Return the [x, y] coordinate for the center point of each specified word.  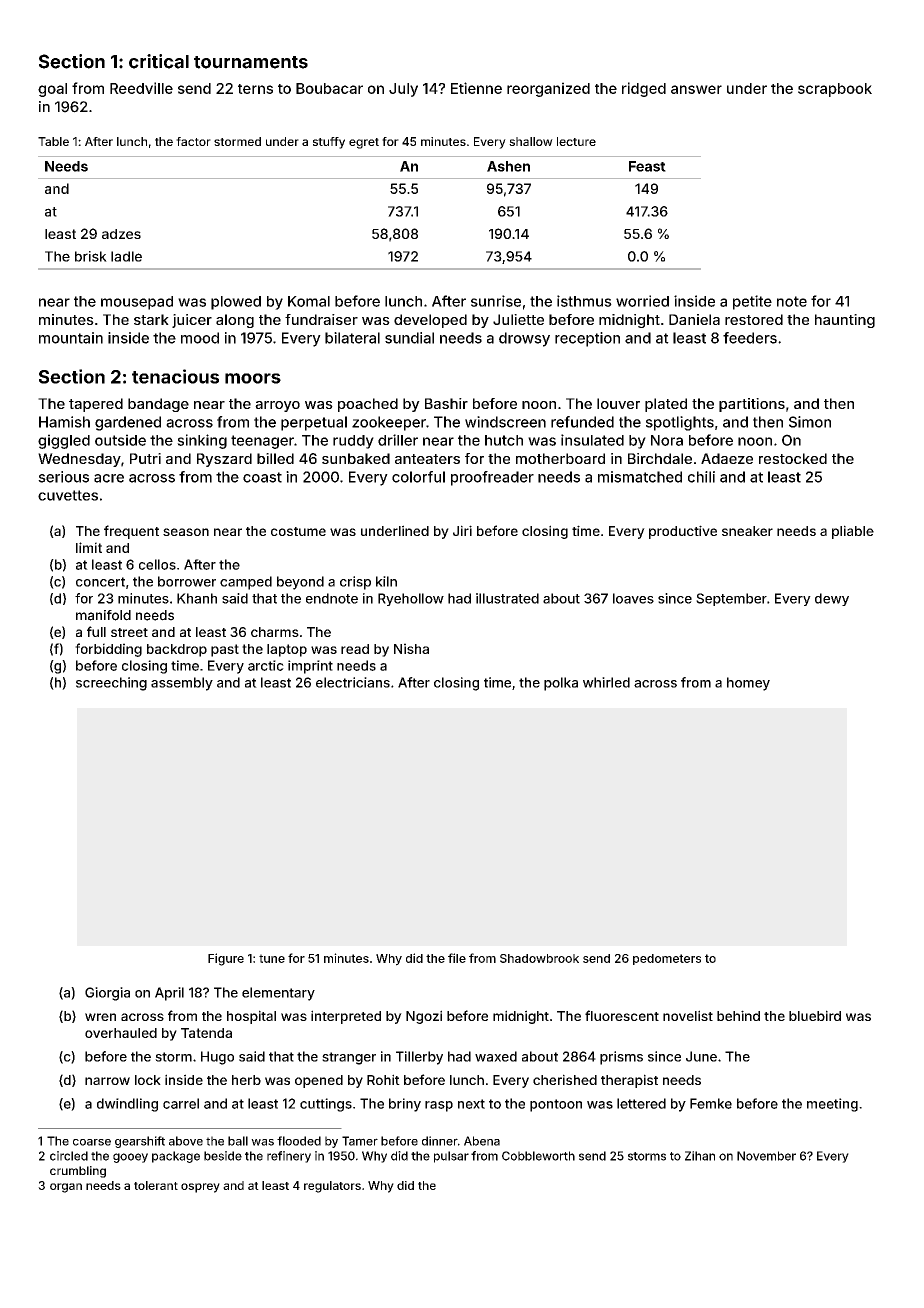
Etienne [476, 88]
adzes [121, 234]
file [457, 958]
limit [89, 547]
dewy [832, 599]
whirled [606, 682]
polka [561, 684]
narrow [107, 1081]
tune [272, 958]
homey [748, 684]
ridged [644, 89]
